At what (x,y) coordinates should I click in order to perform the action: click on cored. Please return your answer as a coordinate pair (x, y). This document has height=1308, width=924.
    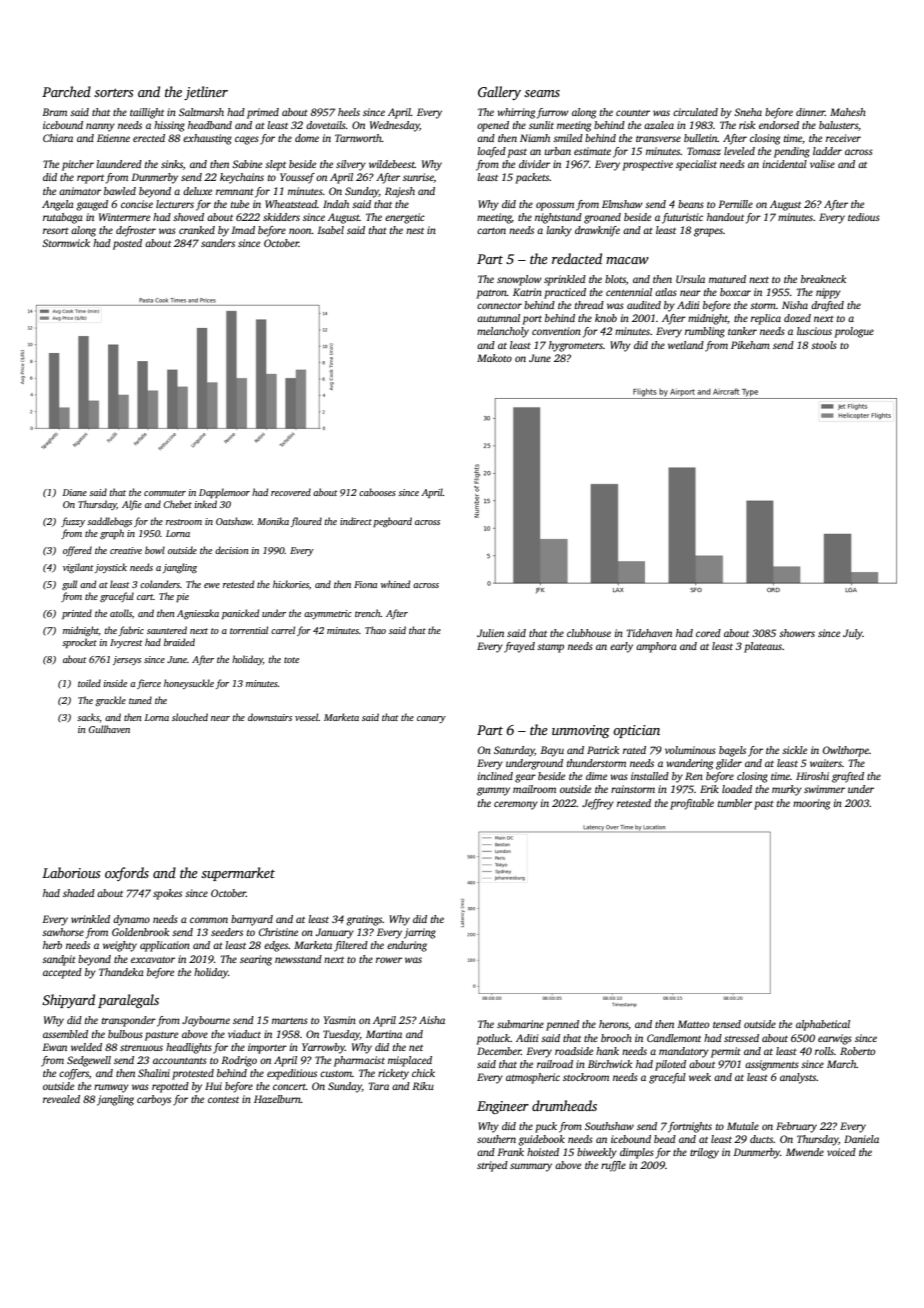
    Looking at the image, I should click on (708, 633).
